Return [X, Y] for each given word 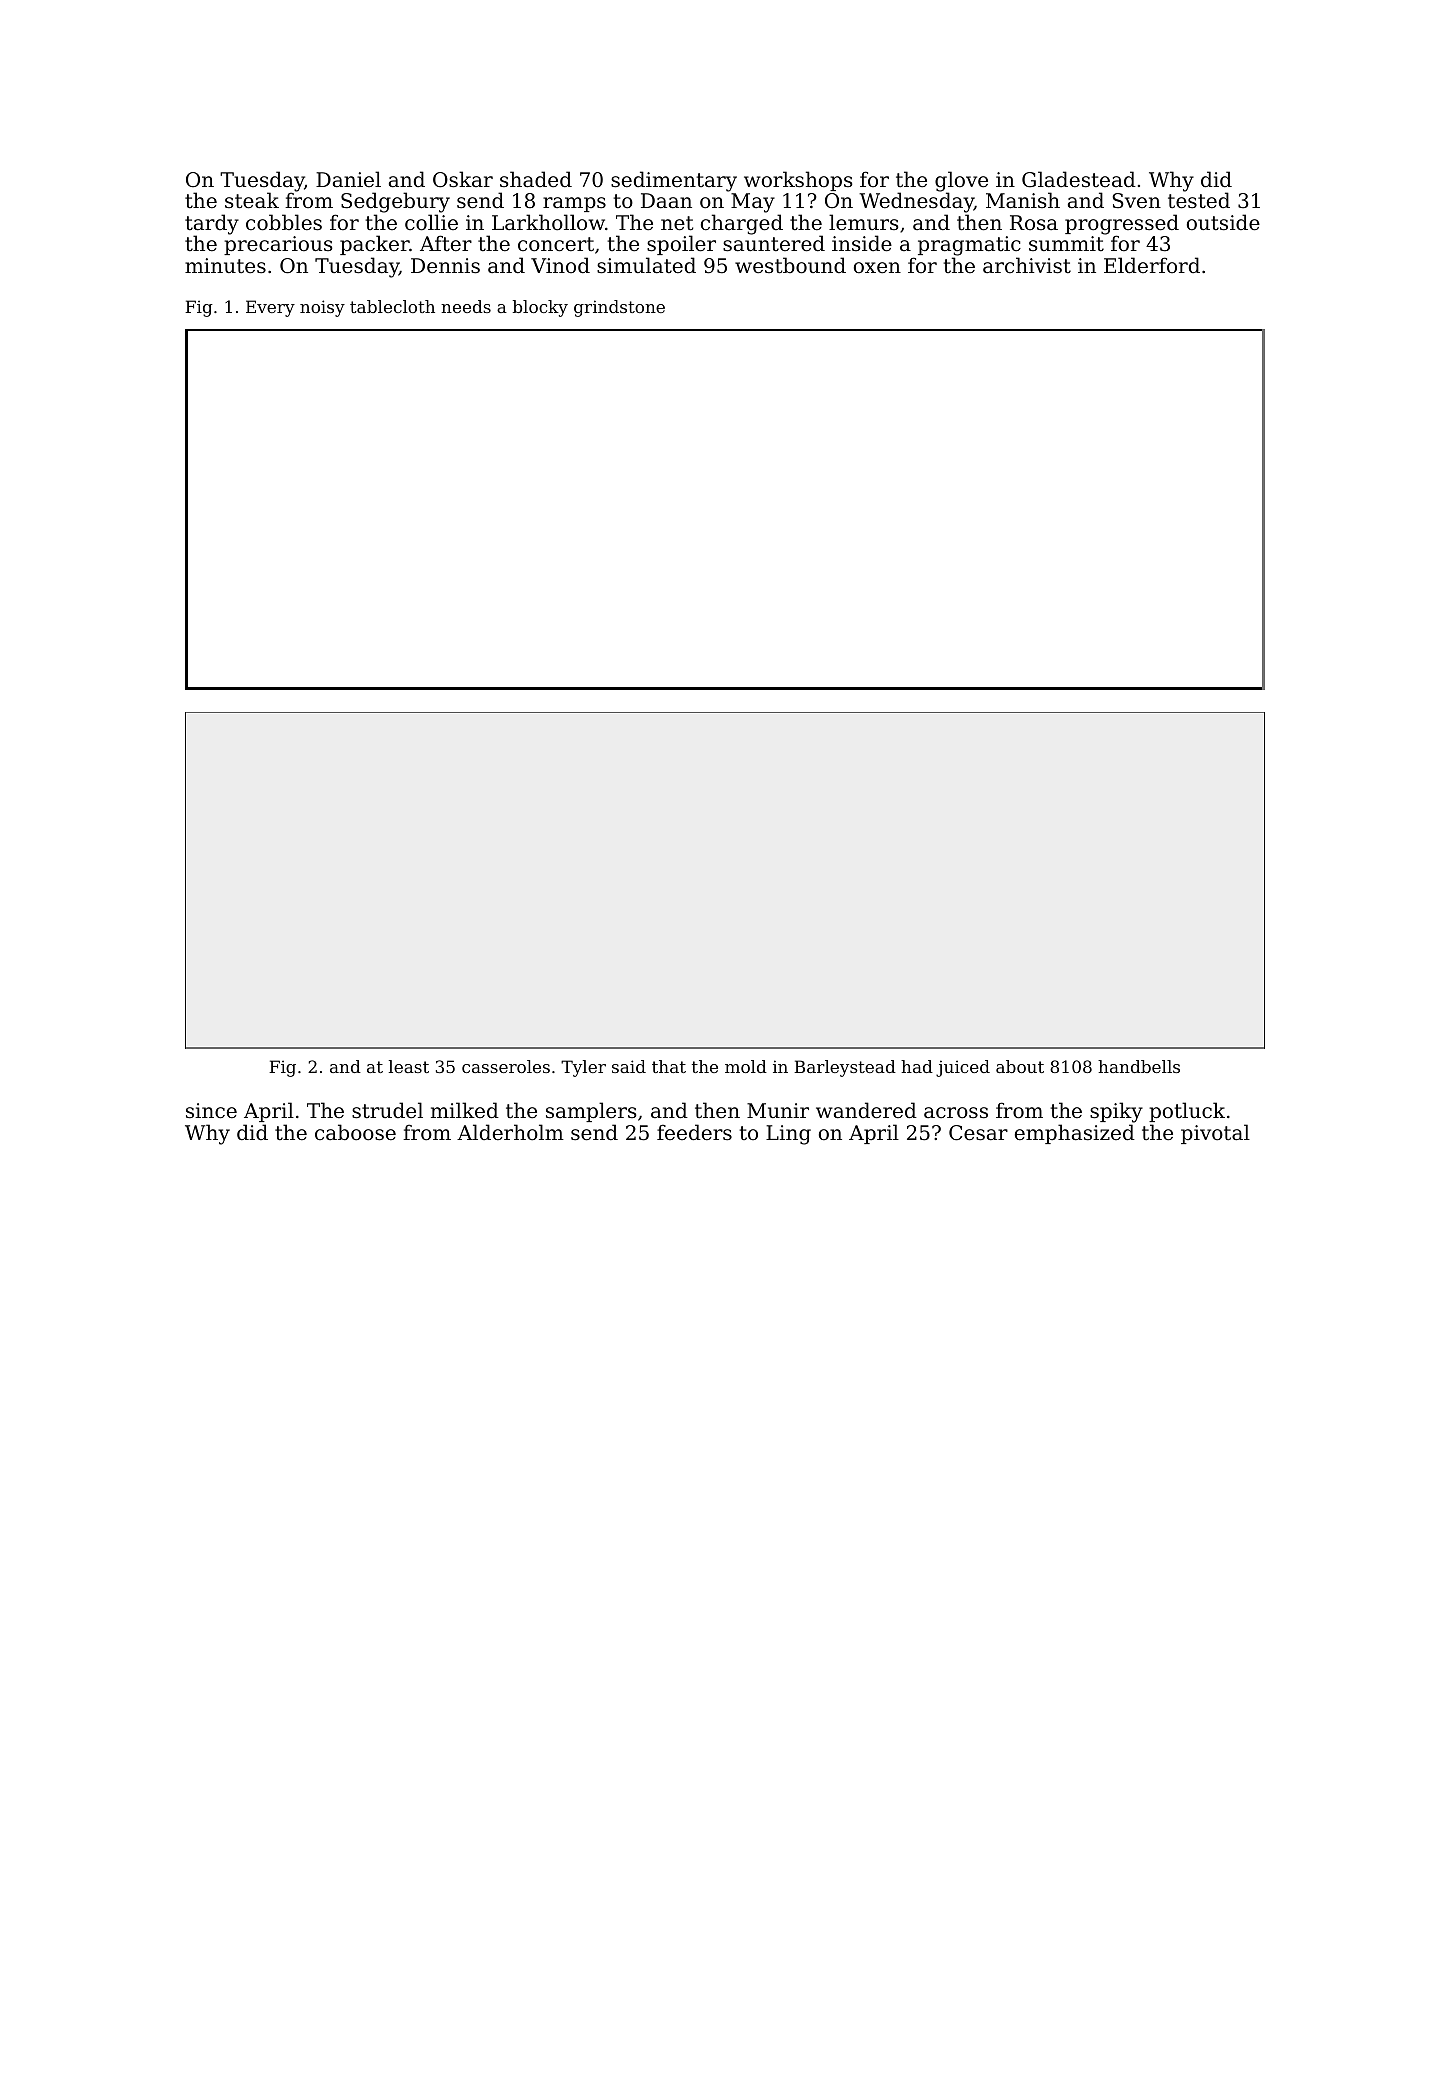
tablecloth [392, 306]
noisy [322, 308]
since [211, 1111]
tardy [212, 225]
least [409, 1066]
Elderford [1152, 265]
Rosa [1034, 222]
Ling [788, 1135]
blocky [540, 308]
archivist [1027, 265]
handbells [1139, 1066]
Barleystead [845, 1068]
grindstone [619, 308]
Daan [666, 201]
